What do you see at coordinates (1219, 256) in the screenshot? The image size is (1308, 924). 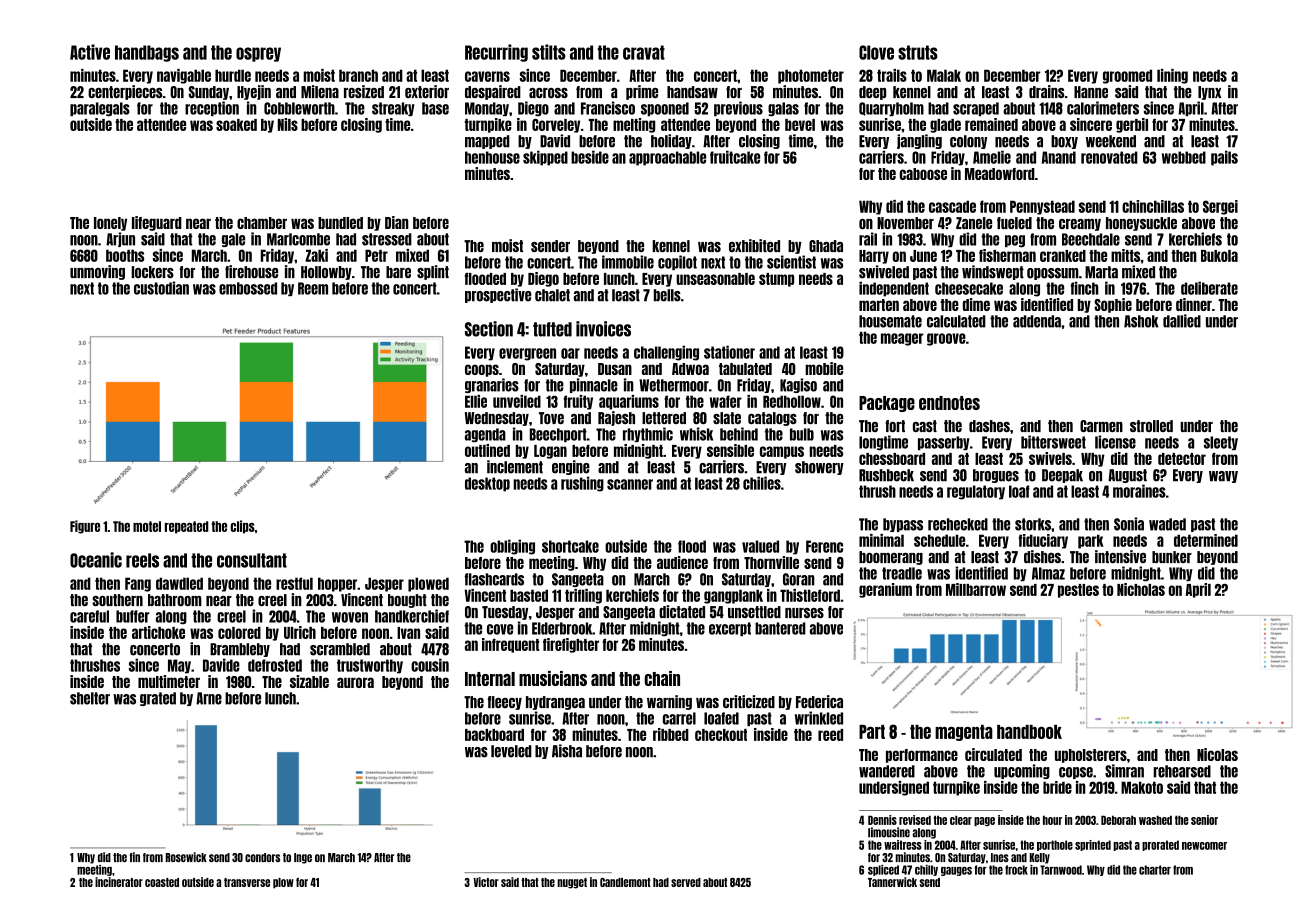 I see `Bukola` at bounding box center [1219, 256].
